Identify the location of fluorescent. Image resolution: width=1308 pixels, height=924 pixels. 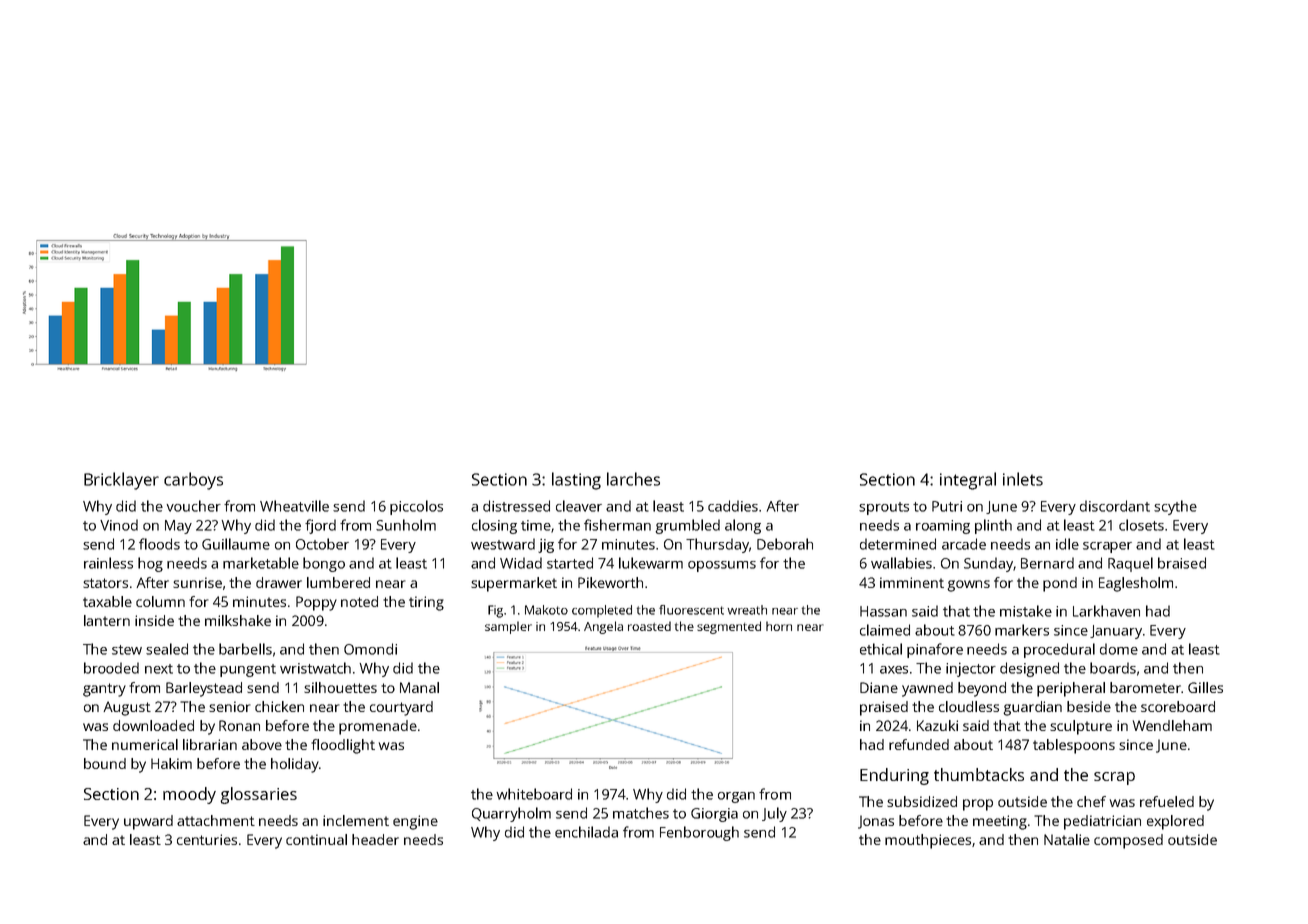
(691, 610).
